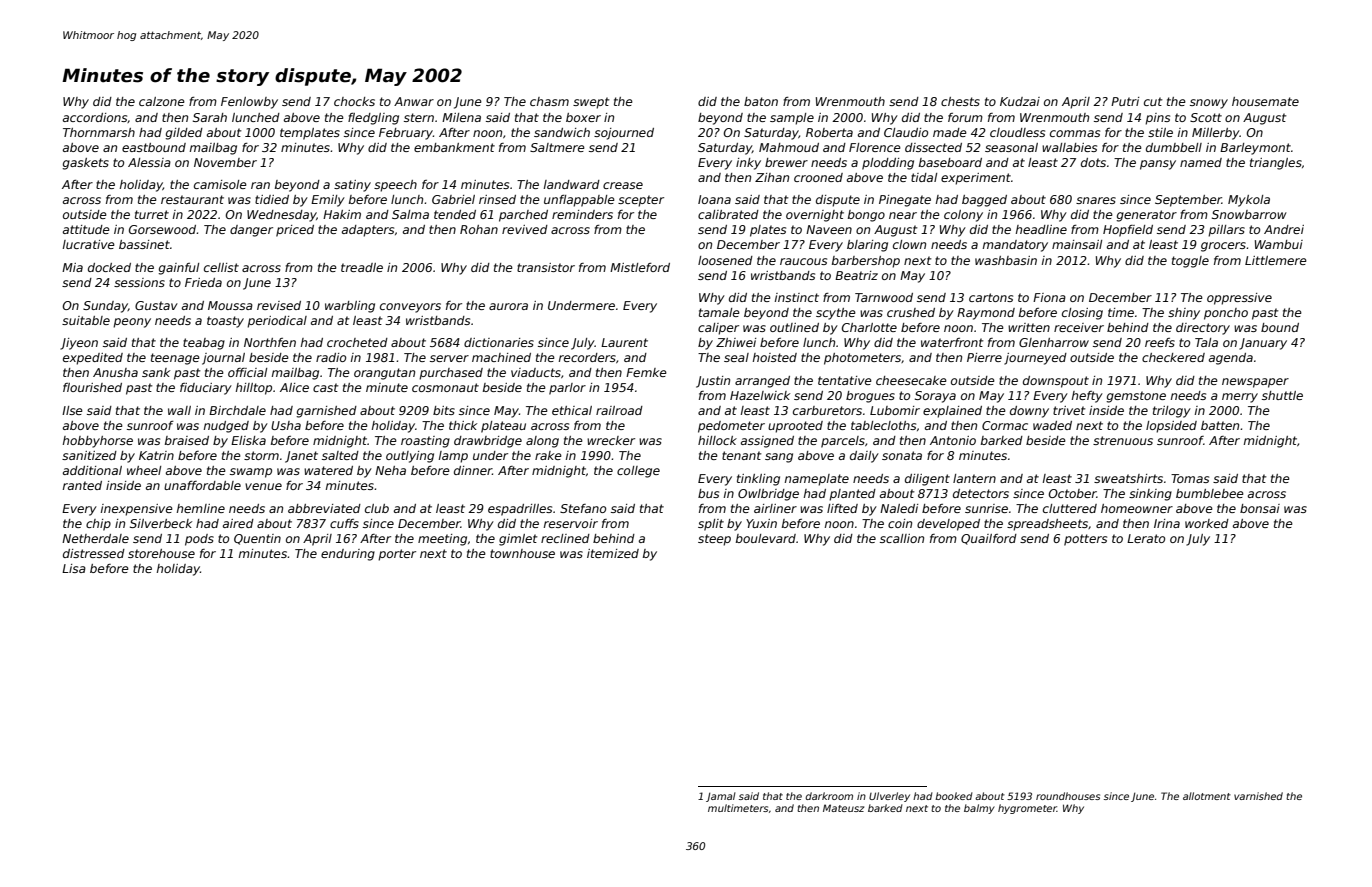 The image size is (1372, 887). I want to click on aurora, so click(508, 306).
